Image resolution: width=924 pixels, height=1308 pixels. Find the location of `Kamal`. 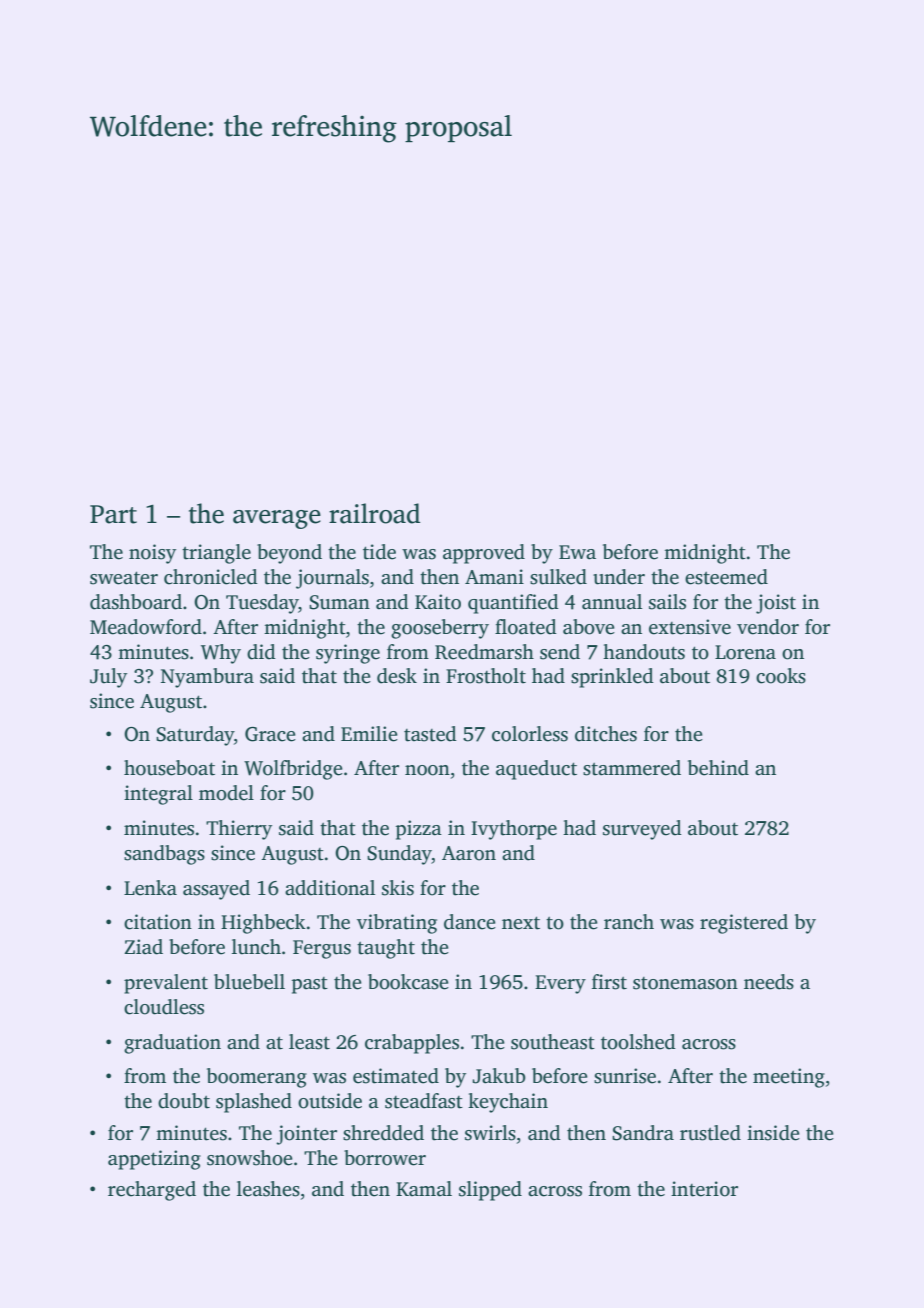

Kamal is located at coordinates (424, 1189).
